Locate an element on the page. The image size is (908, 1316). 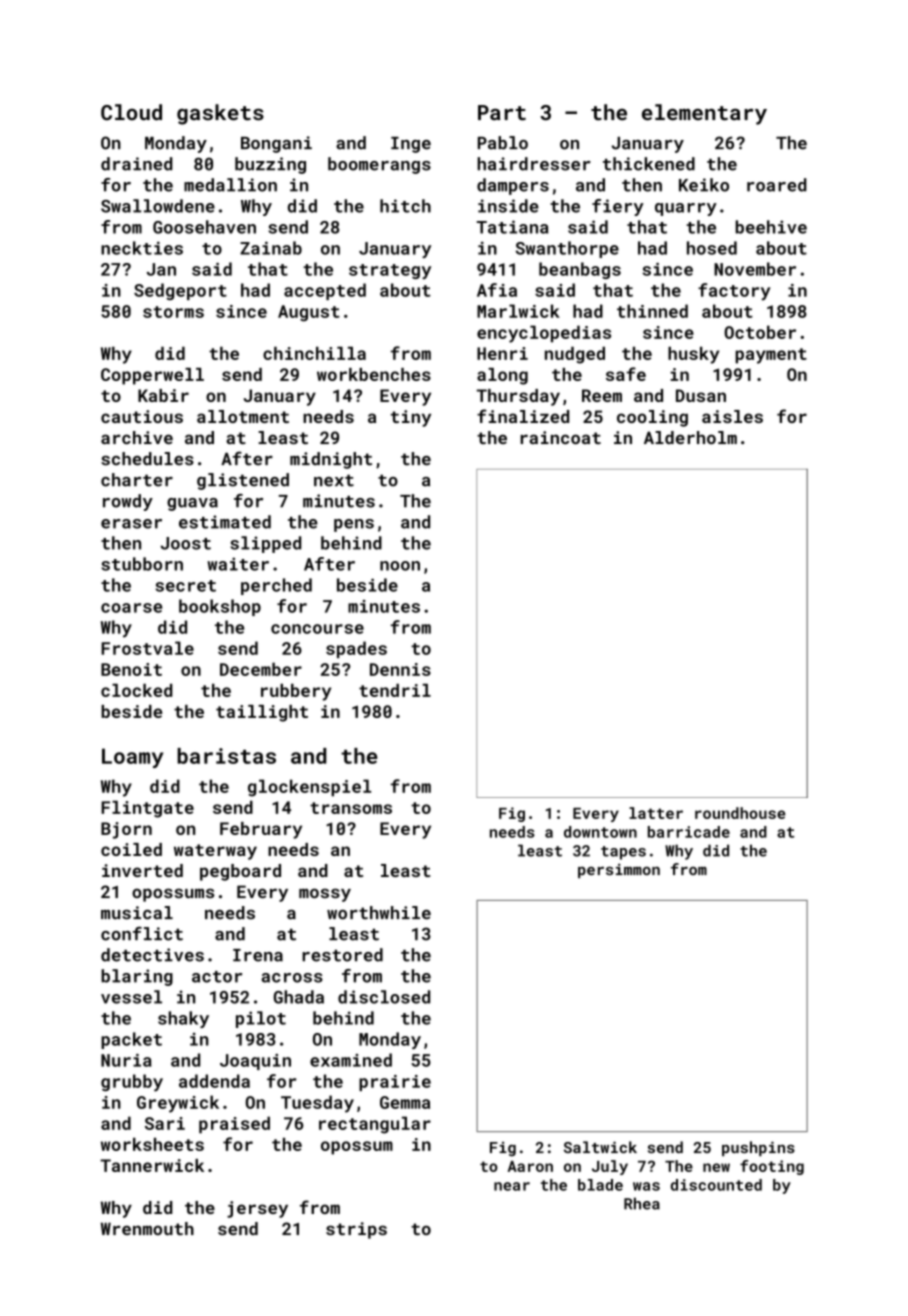
inverted is located at coordinates (142, 870).
